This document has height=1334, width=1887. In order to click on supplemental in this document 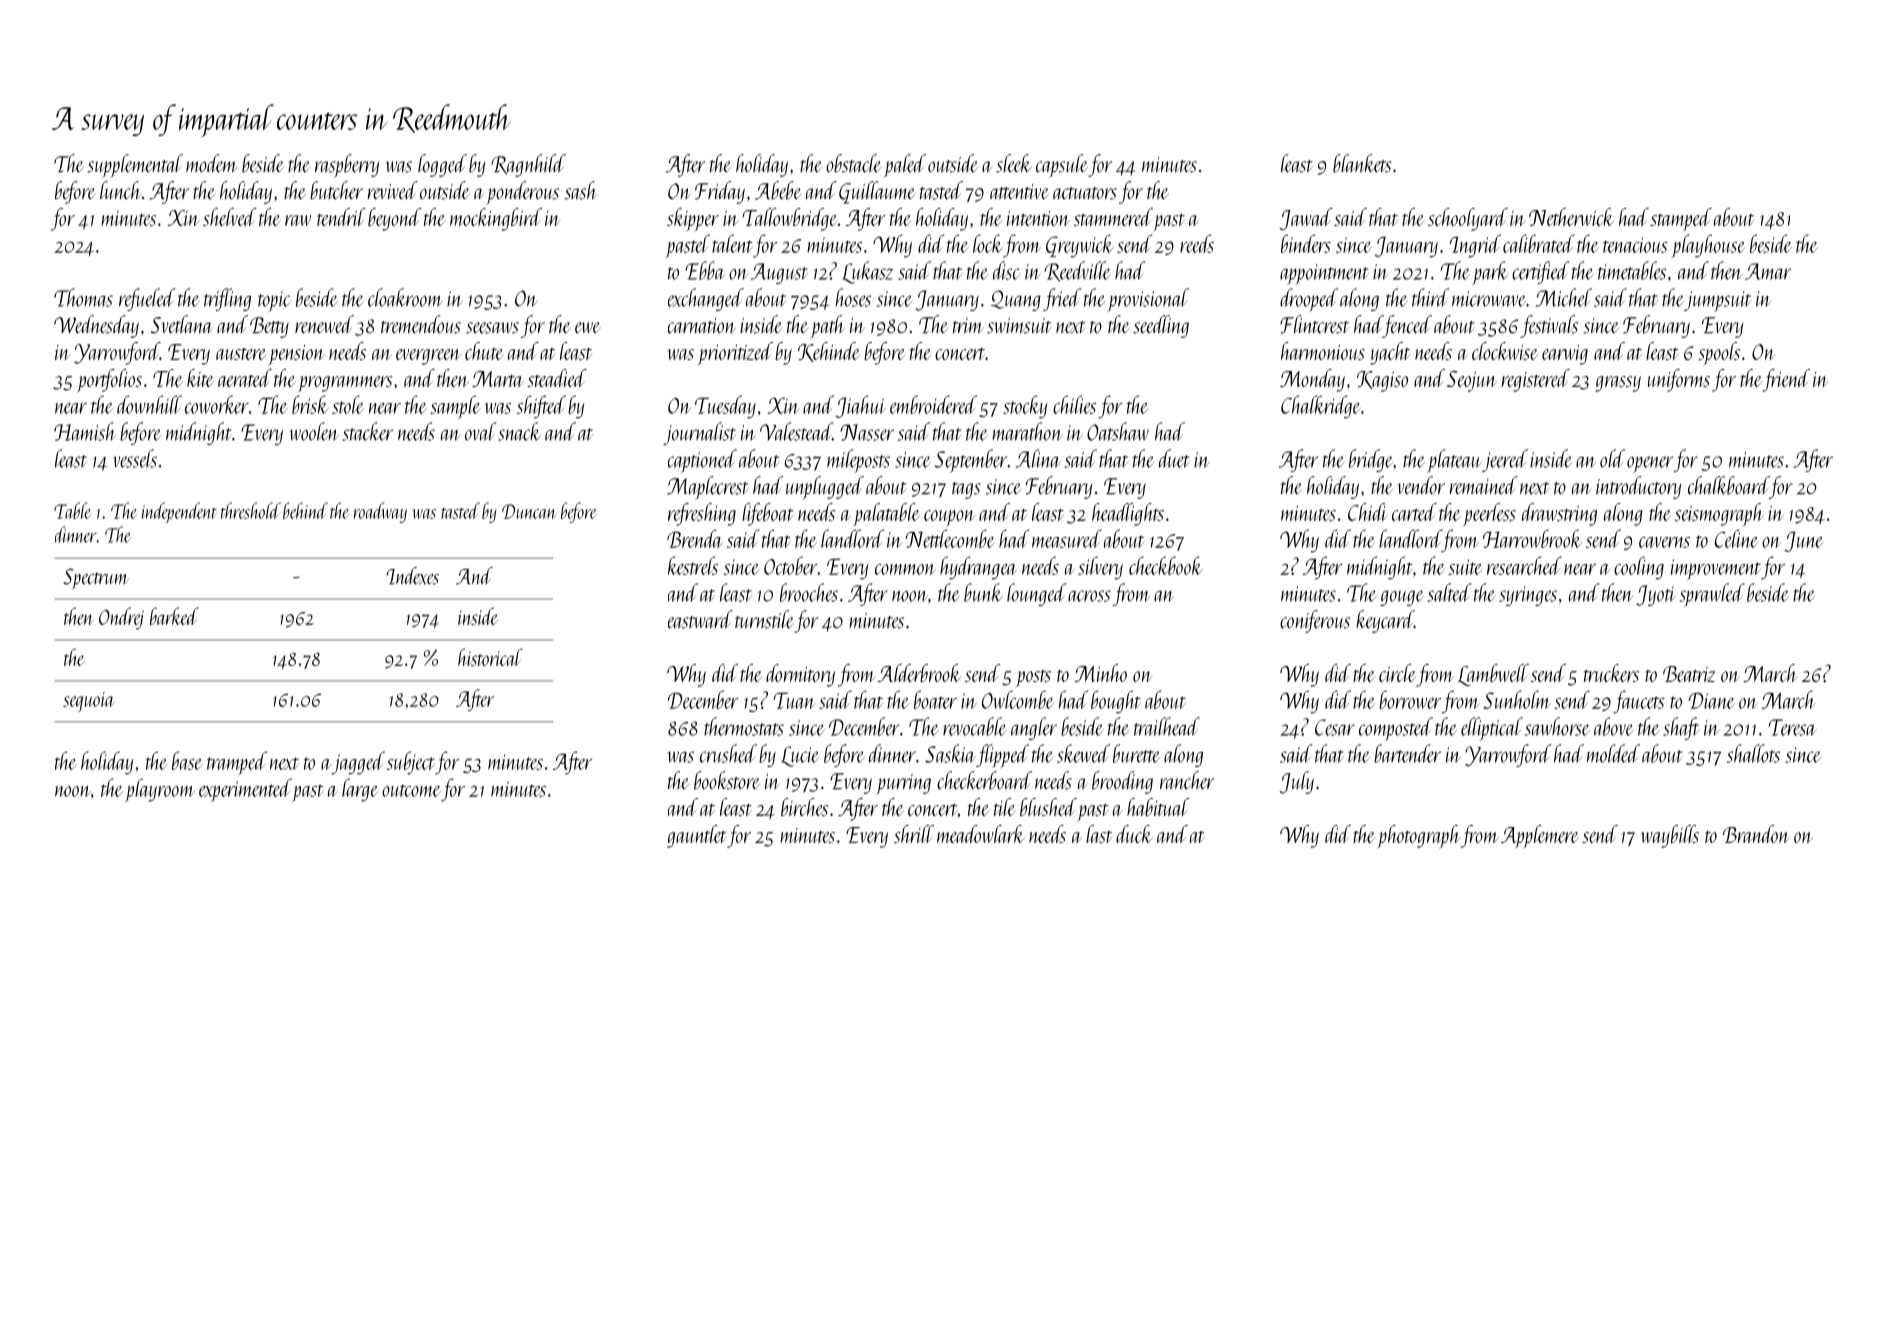, I will do `click(135, 166)`.
